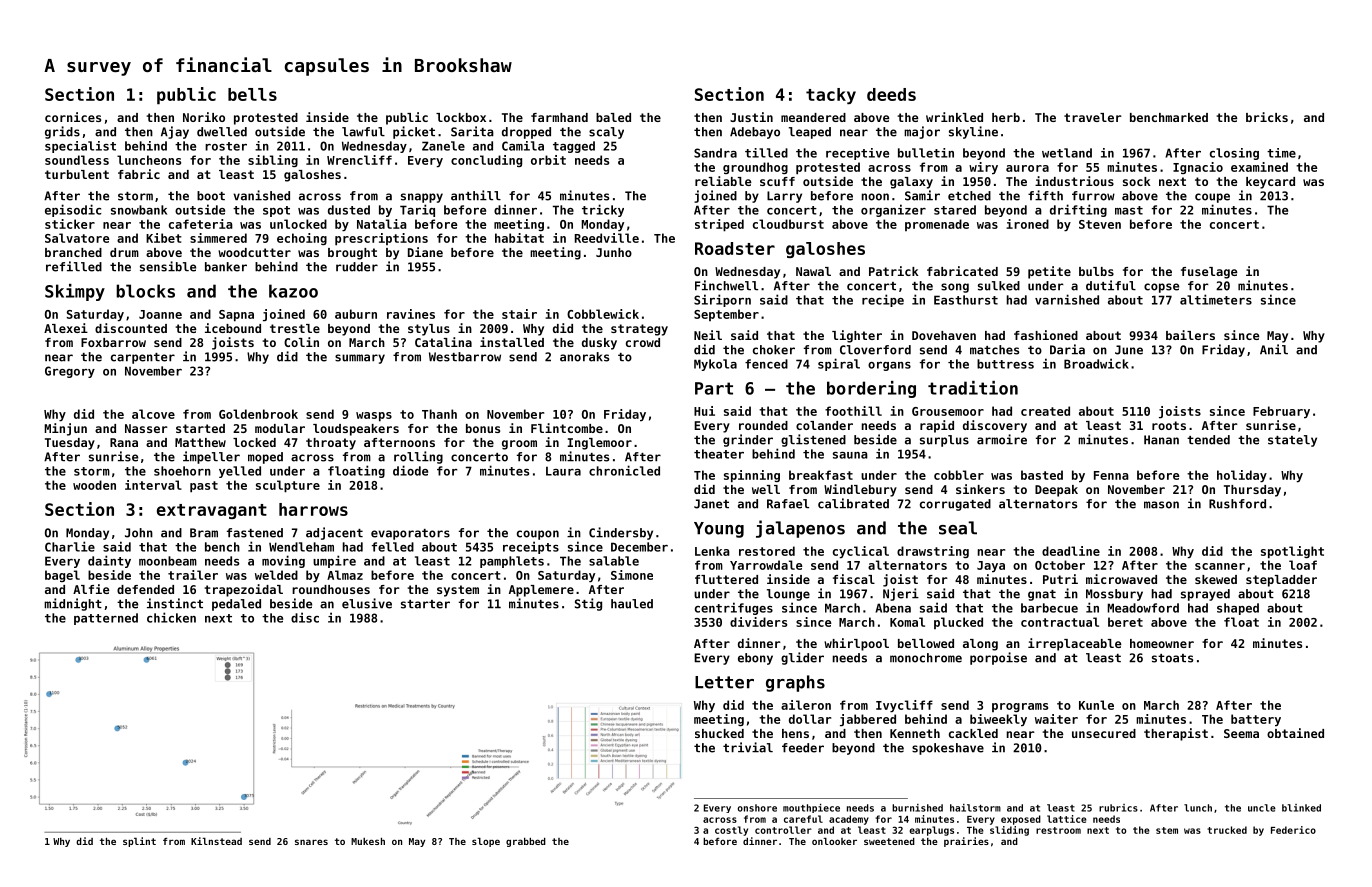 This page has width=1372, height=887. Describe the element at coordinates (106, 619) in the page. I see `patterned` at that location.
